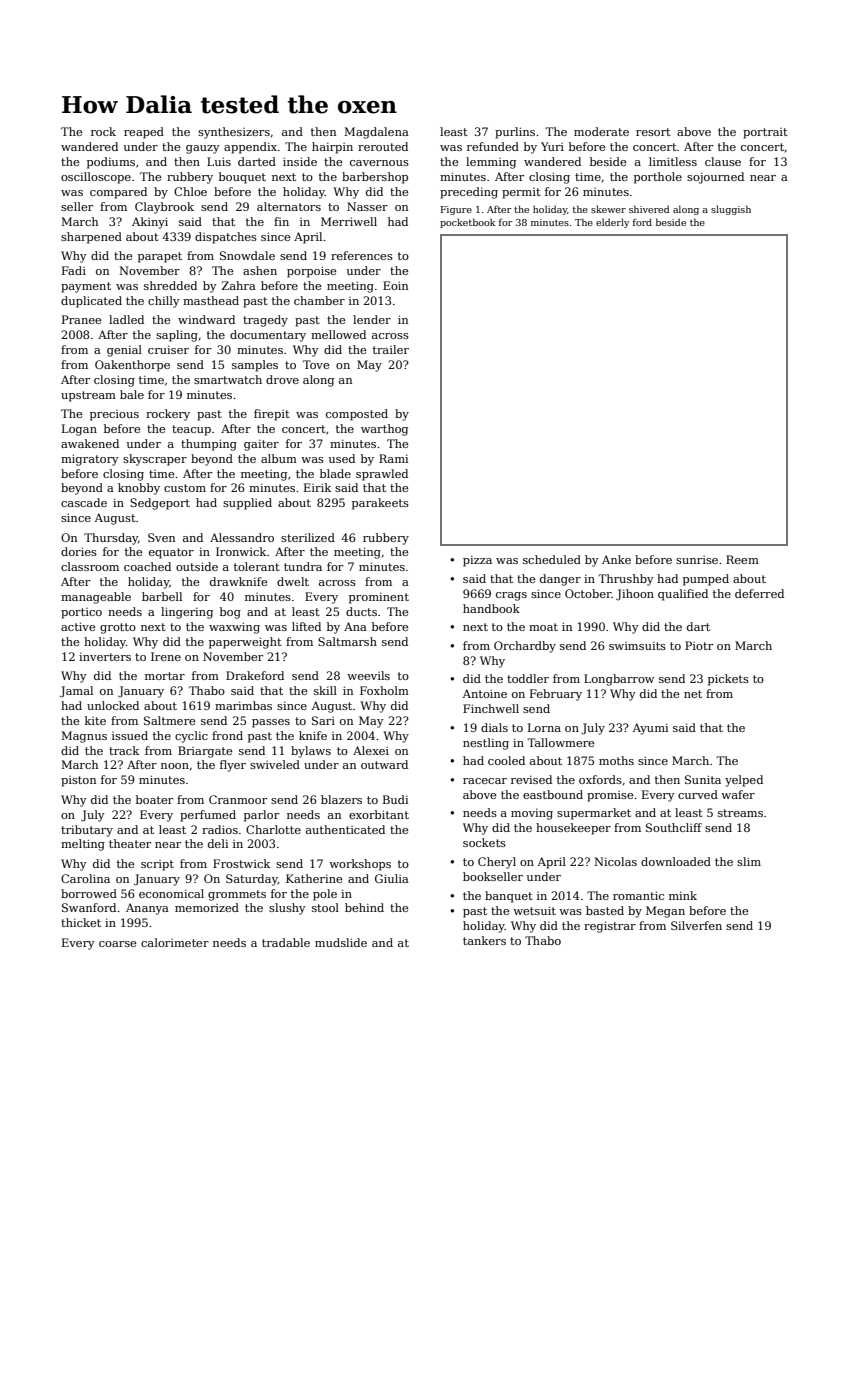  Describe the element at coordinates (227, 735) in the screenshot. I see `frond` at that location.
